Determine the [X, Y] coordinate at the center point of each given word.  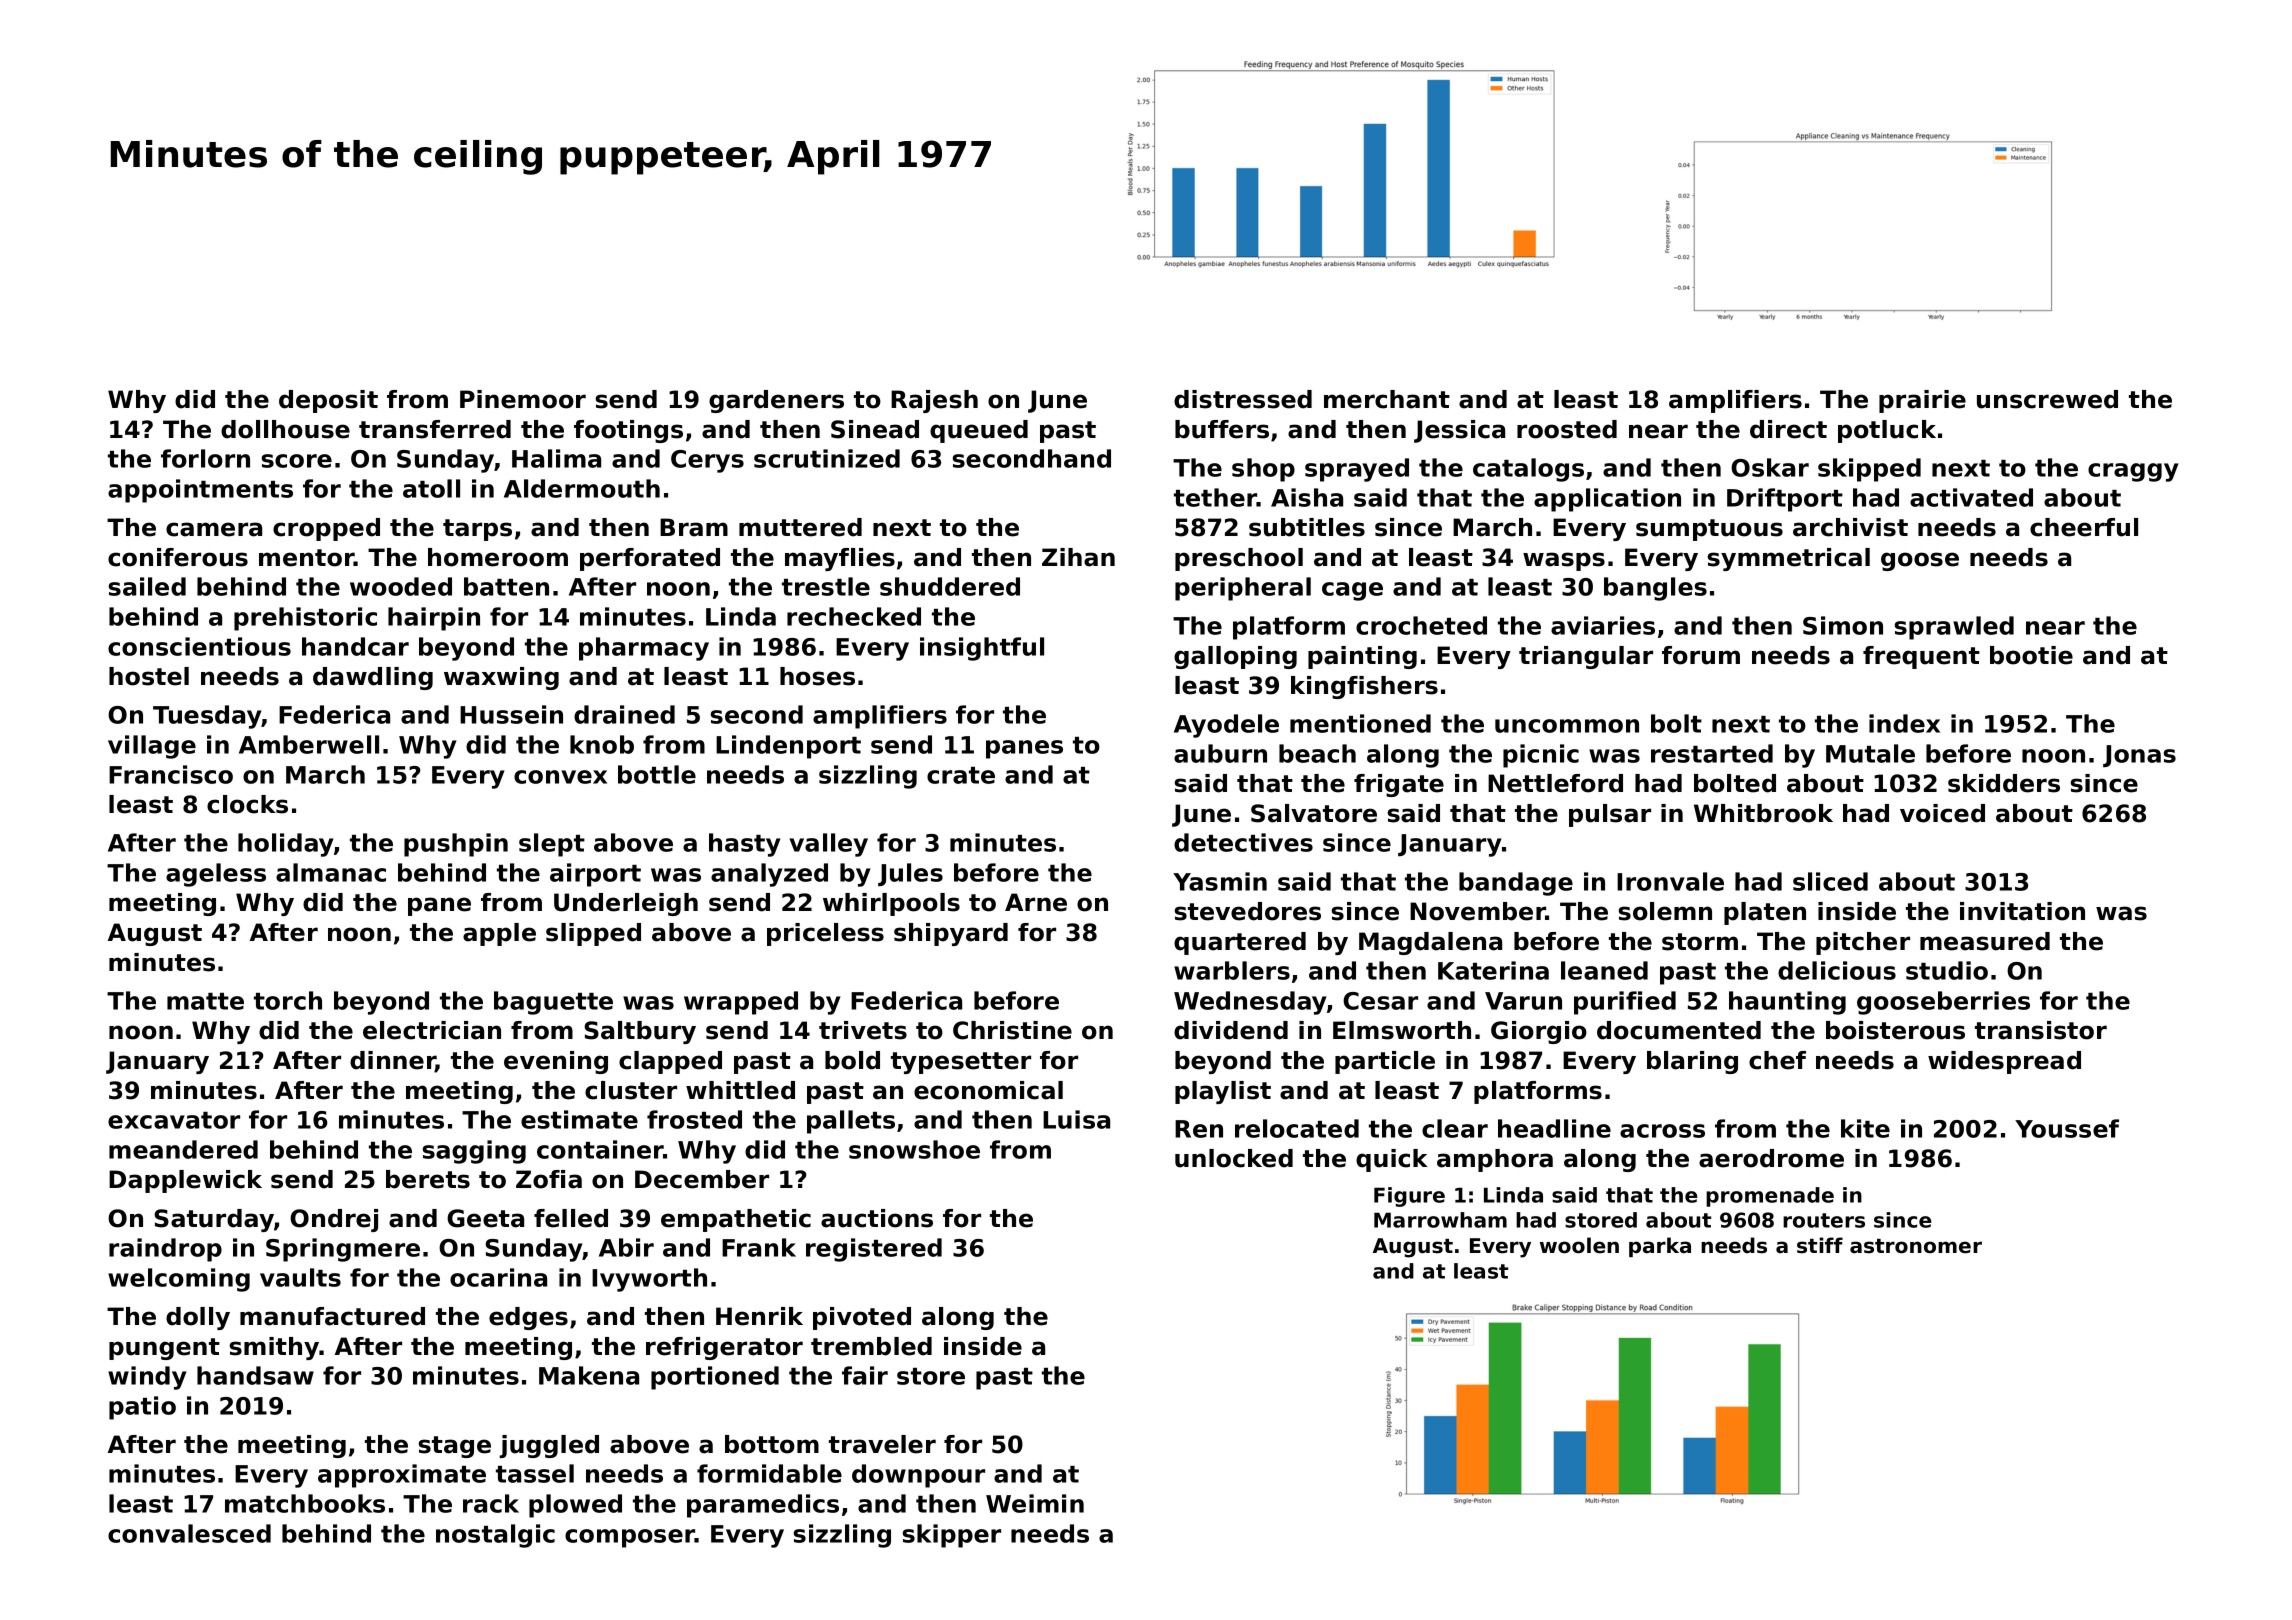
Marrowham [1440, 1220]
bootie [2031, 655]
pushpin [456, 845]
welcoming [179, 1280]
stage [455, 1447]
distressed [1243, 399]
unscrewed [2047, 399]
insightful [982, 649]
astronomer [1916, 1246]
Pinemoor [523, 399]
